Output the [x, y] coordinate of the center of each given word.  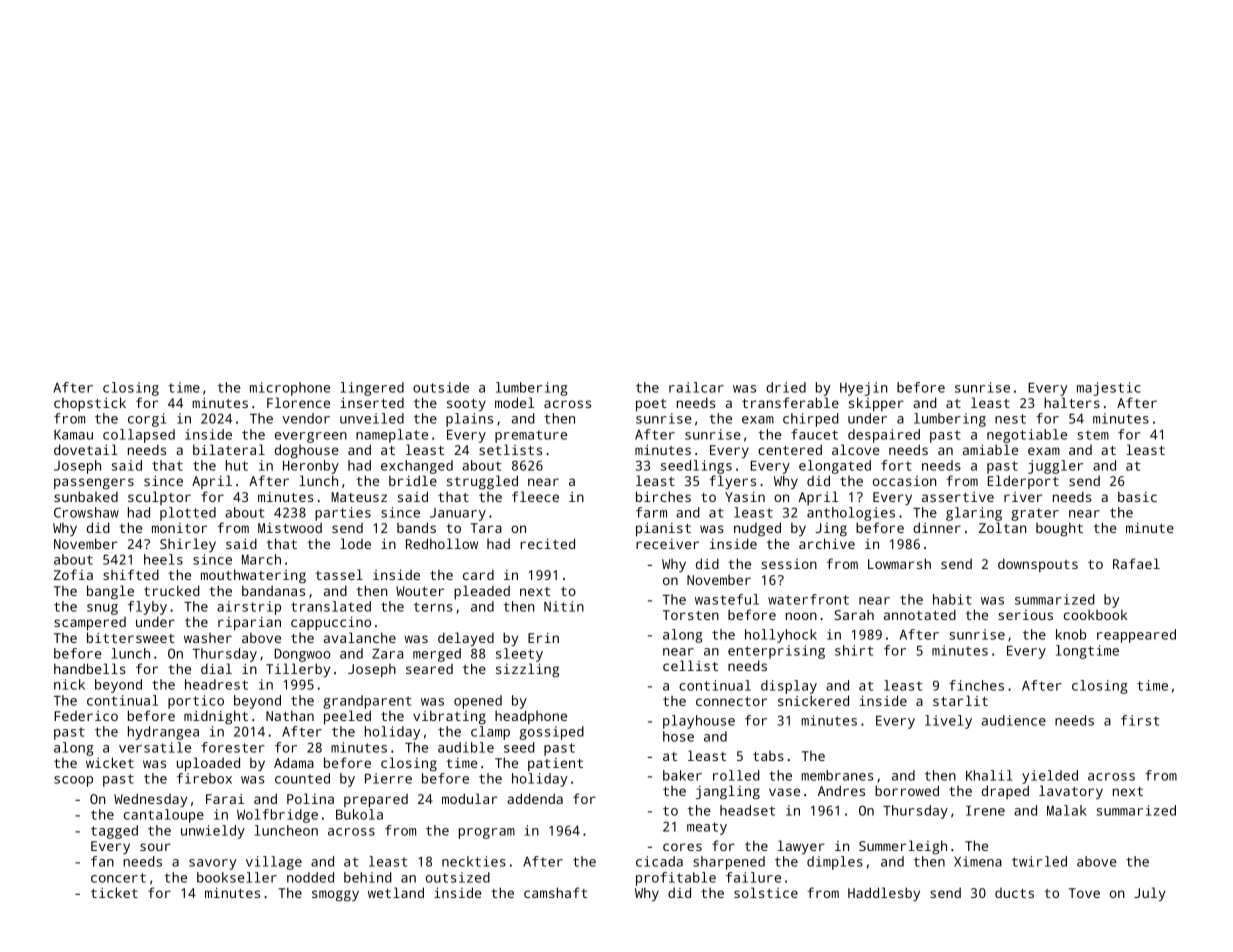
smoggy [335, 896]
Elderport [1023, 482]
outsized [458, 877]
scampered [90, 624]
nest [1010, 419]
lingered [372, 389]
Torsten [691, 615]
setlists [510, 449]
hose [678, 736]
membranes [837, 775]
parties [343, 514]
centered [790, 449]
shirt [854, 650]
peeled [347, 717]
